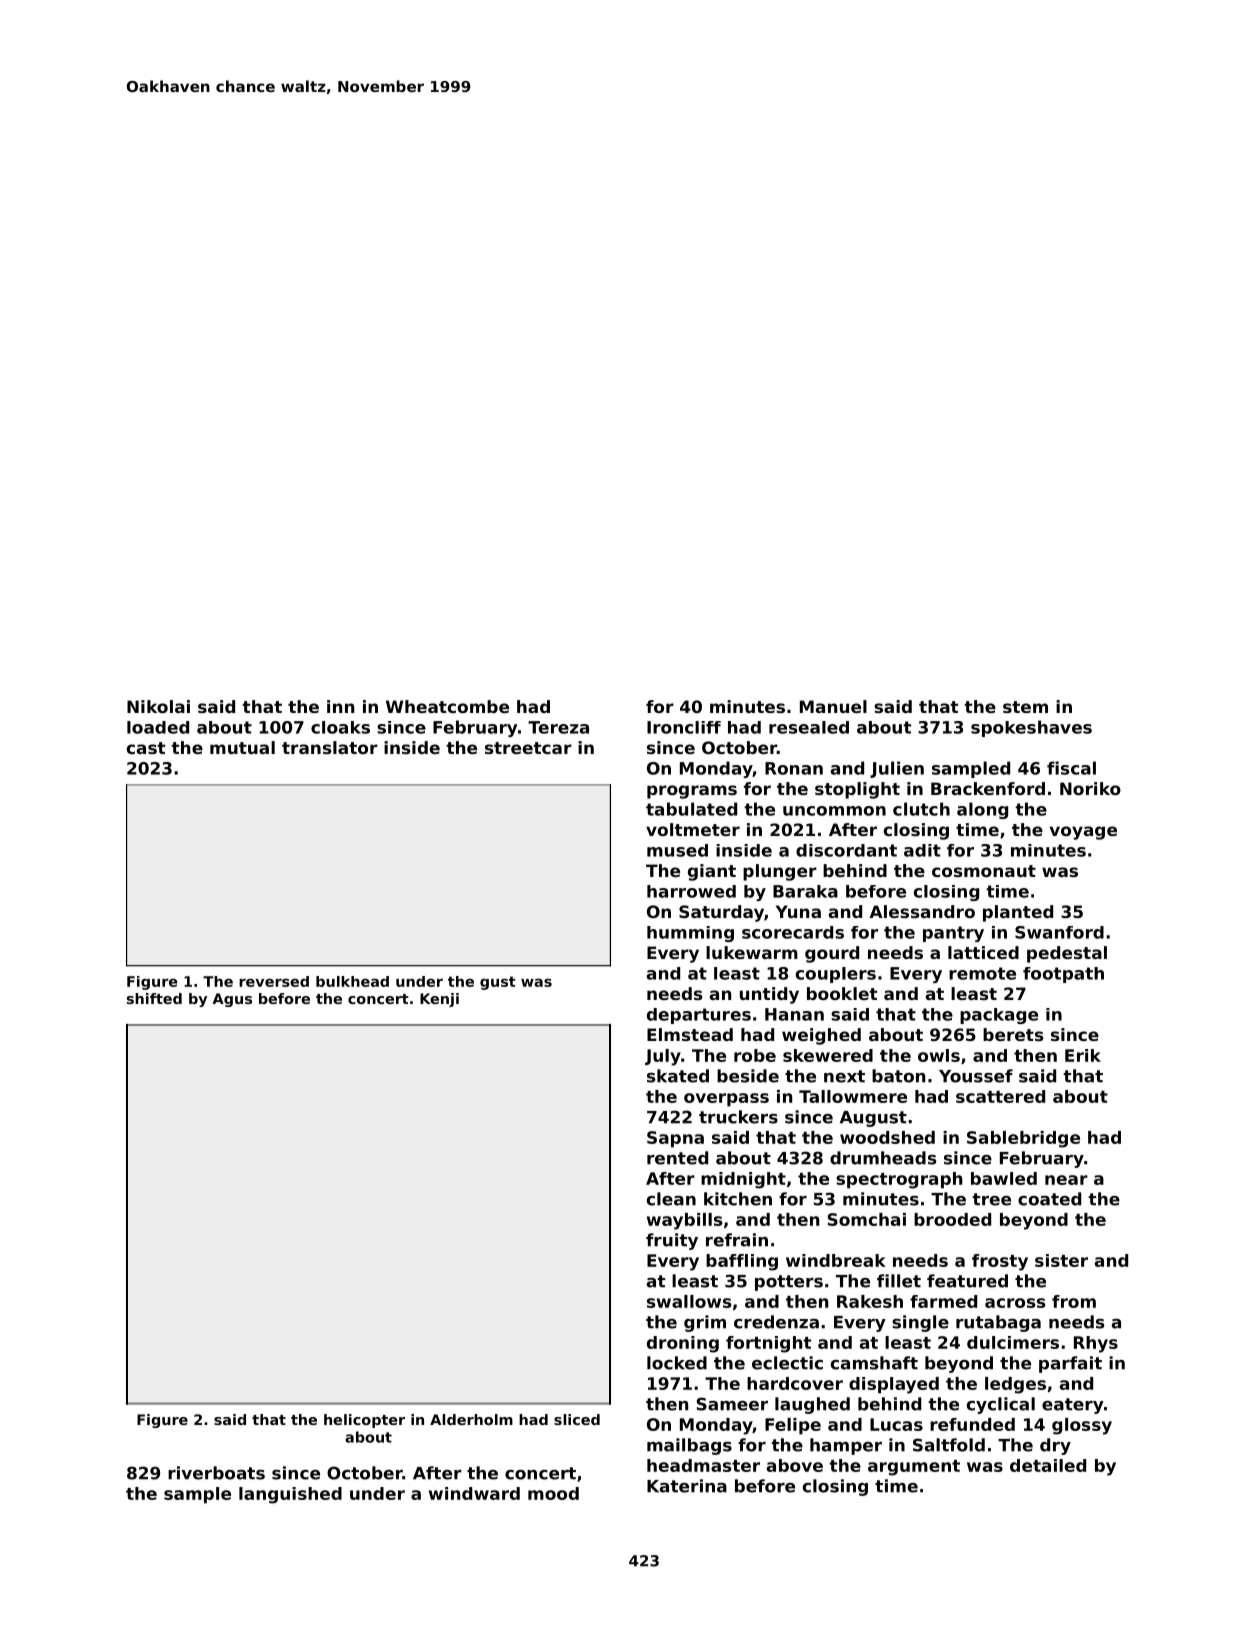  What do you see at coordinates (290, 1495) in the image?
I see `languished` at bounding box center [290, 1495].
